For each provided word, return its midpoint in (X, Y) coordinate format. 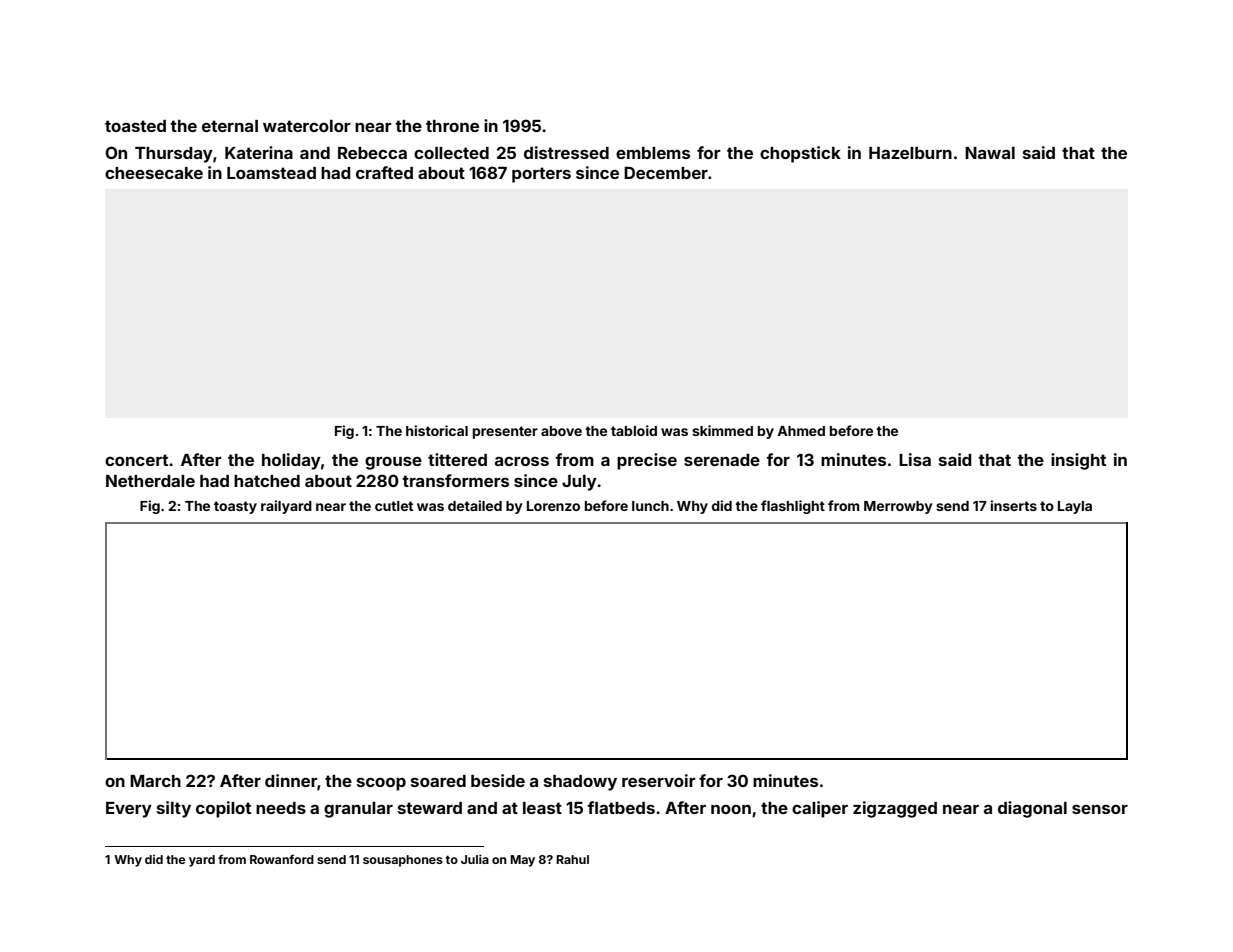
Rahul (572, 859)
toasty (235, 507)
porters (541, 175)
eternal (230, 126)
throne (452, 126)
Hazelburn (910, 153)
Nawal (990, 153)
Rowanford (282, 859)
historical (437, 430)
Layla (1075, 507)
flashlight (793, 507)
